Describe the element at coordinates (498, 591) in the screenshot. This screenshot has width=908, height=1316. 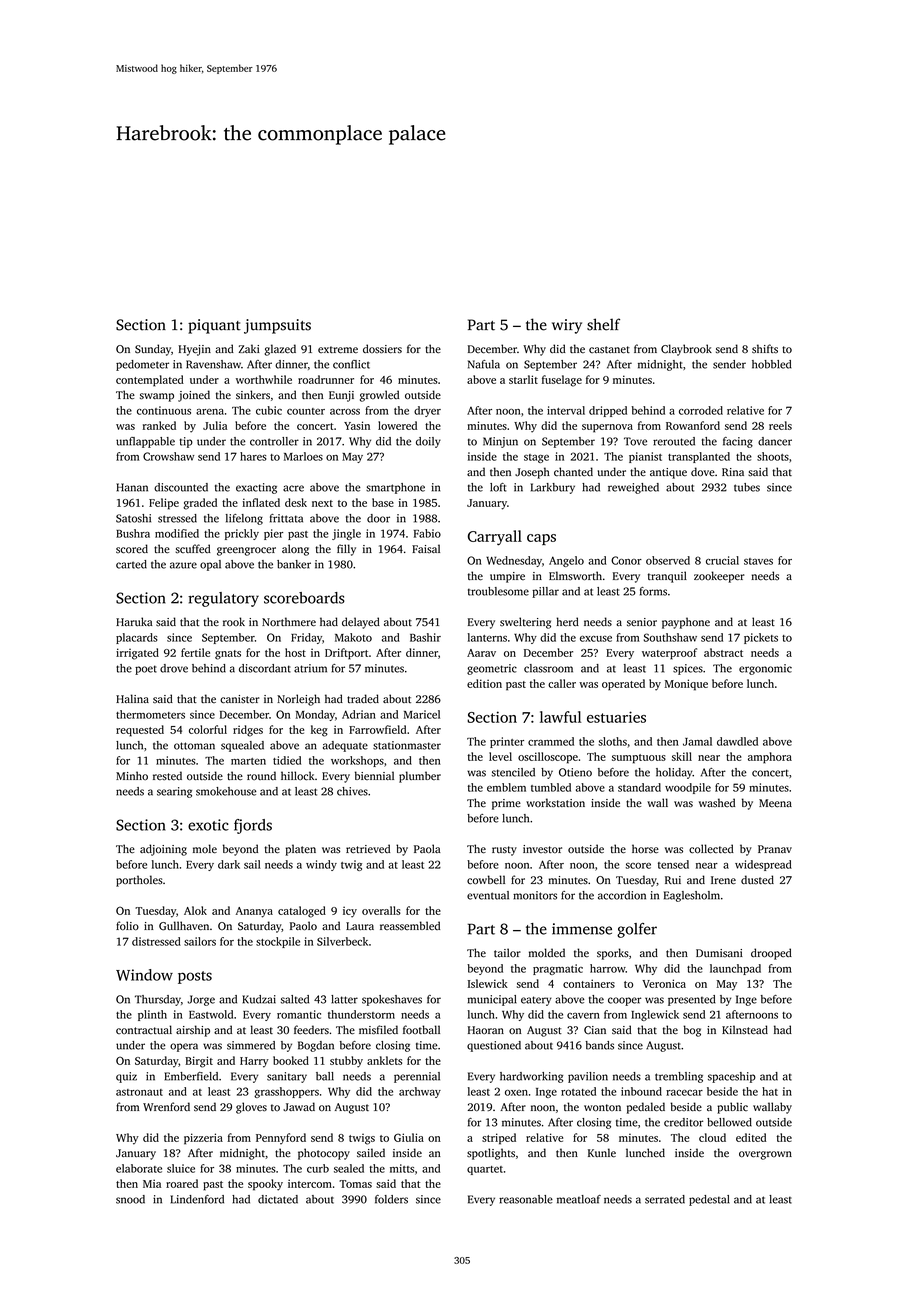
I see `troublesome` at that location.
